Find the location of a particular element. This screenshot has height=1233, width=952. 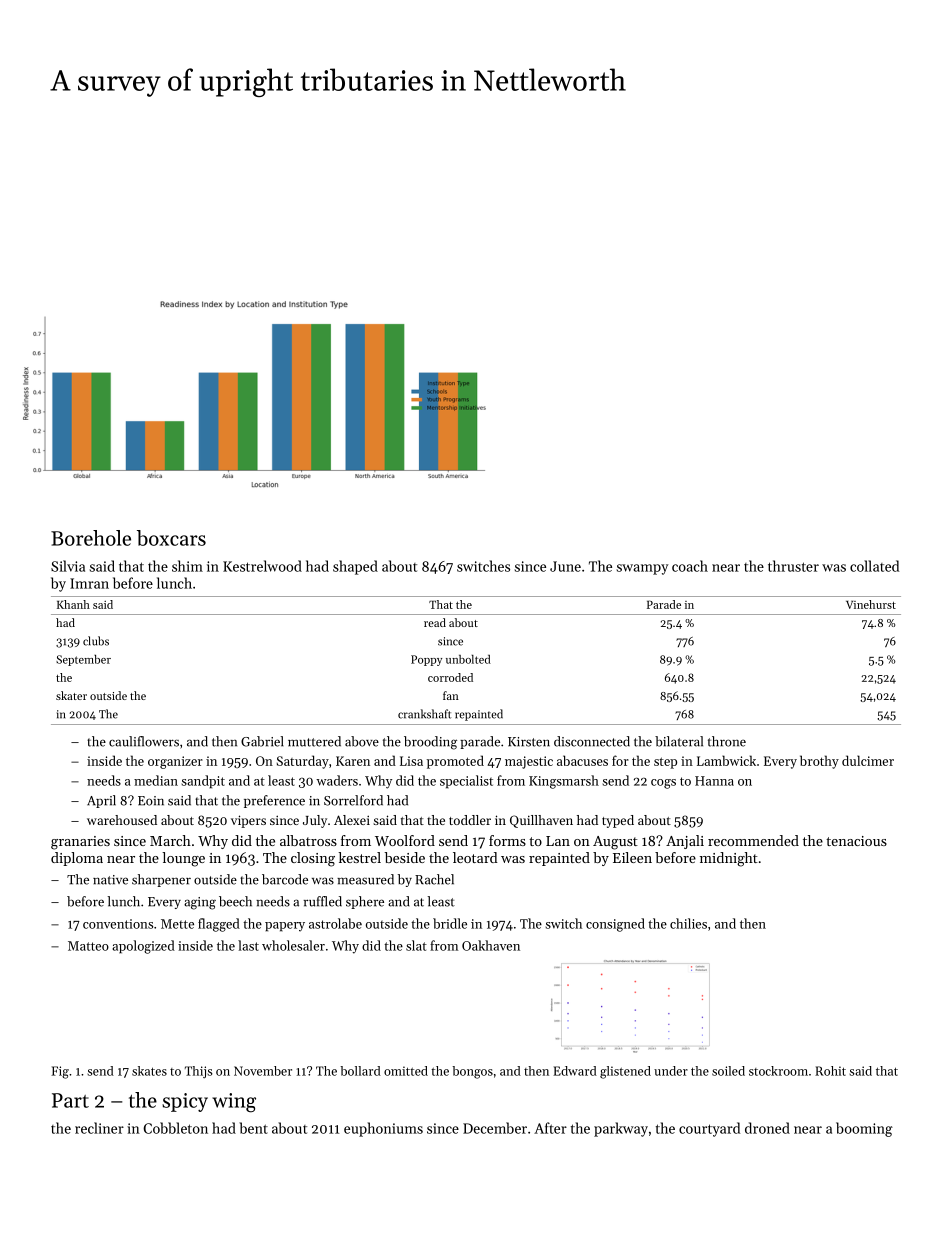

Borehole is located at coordinates (91, 538).
